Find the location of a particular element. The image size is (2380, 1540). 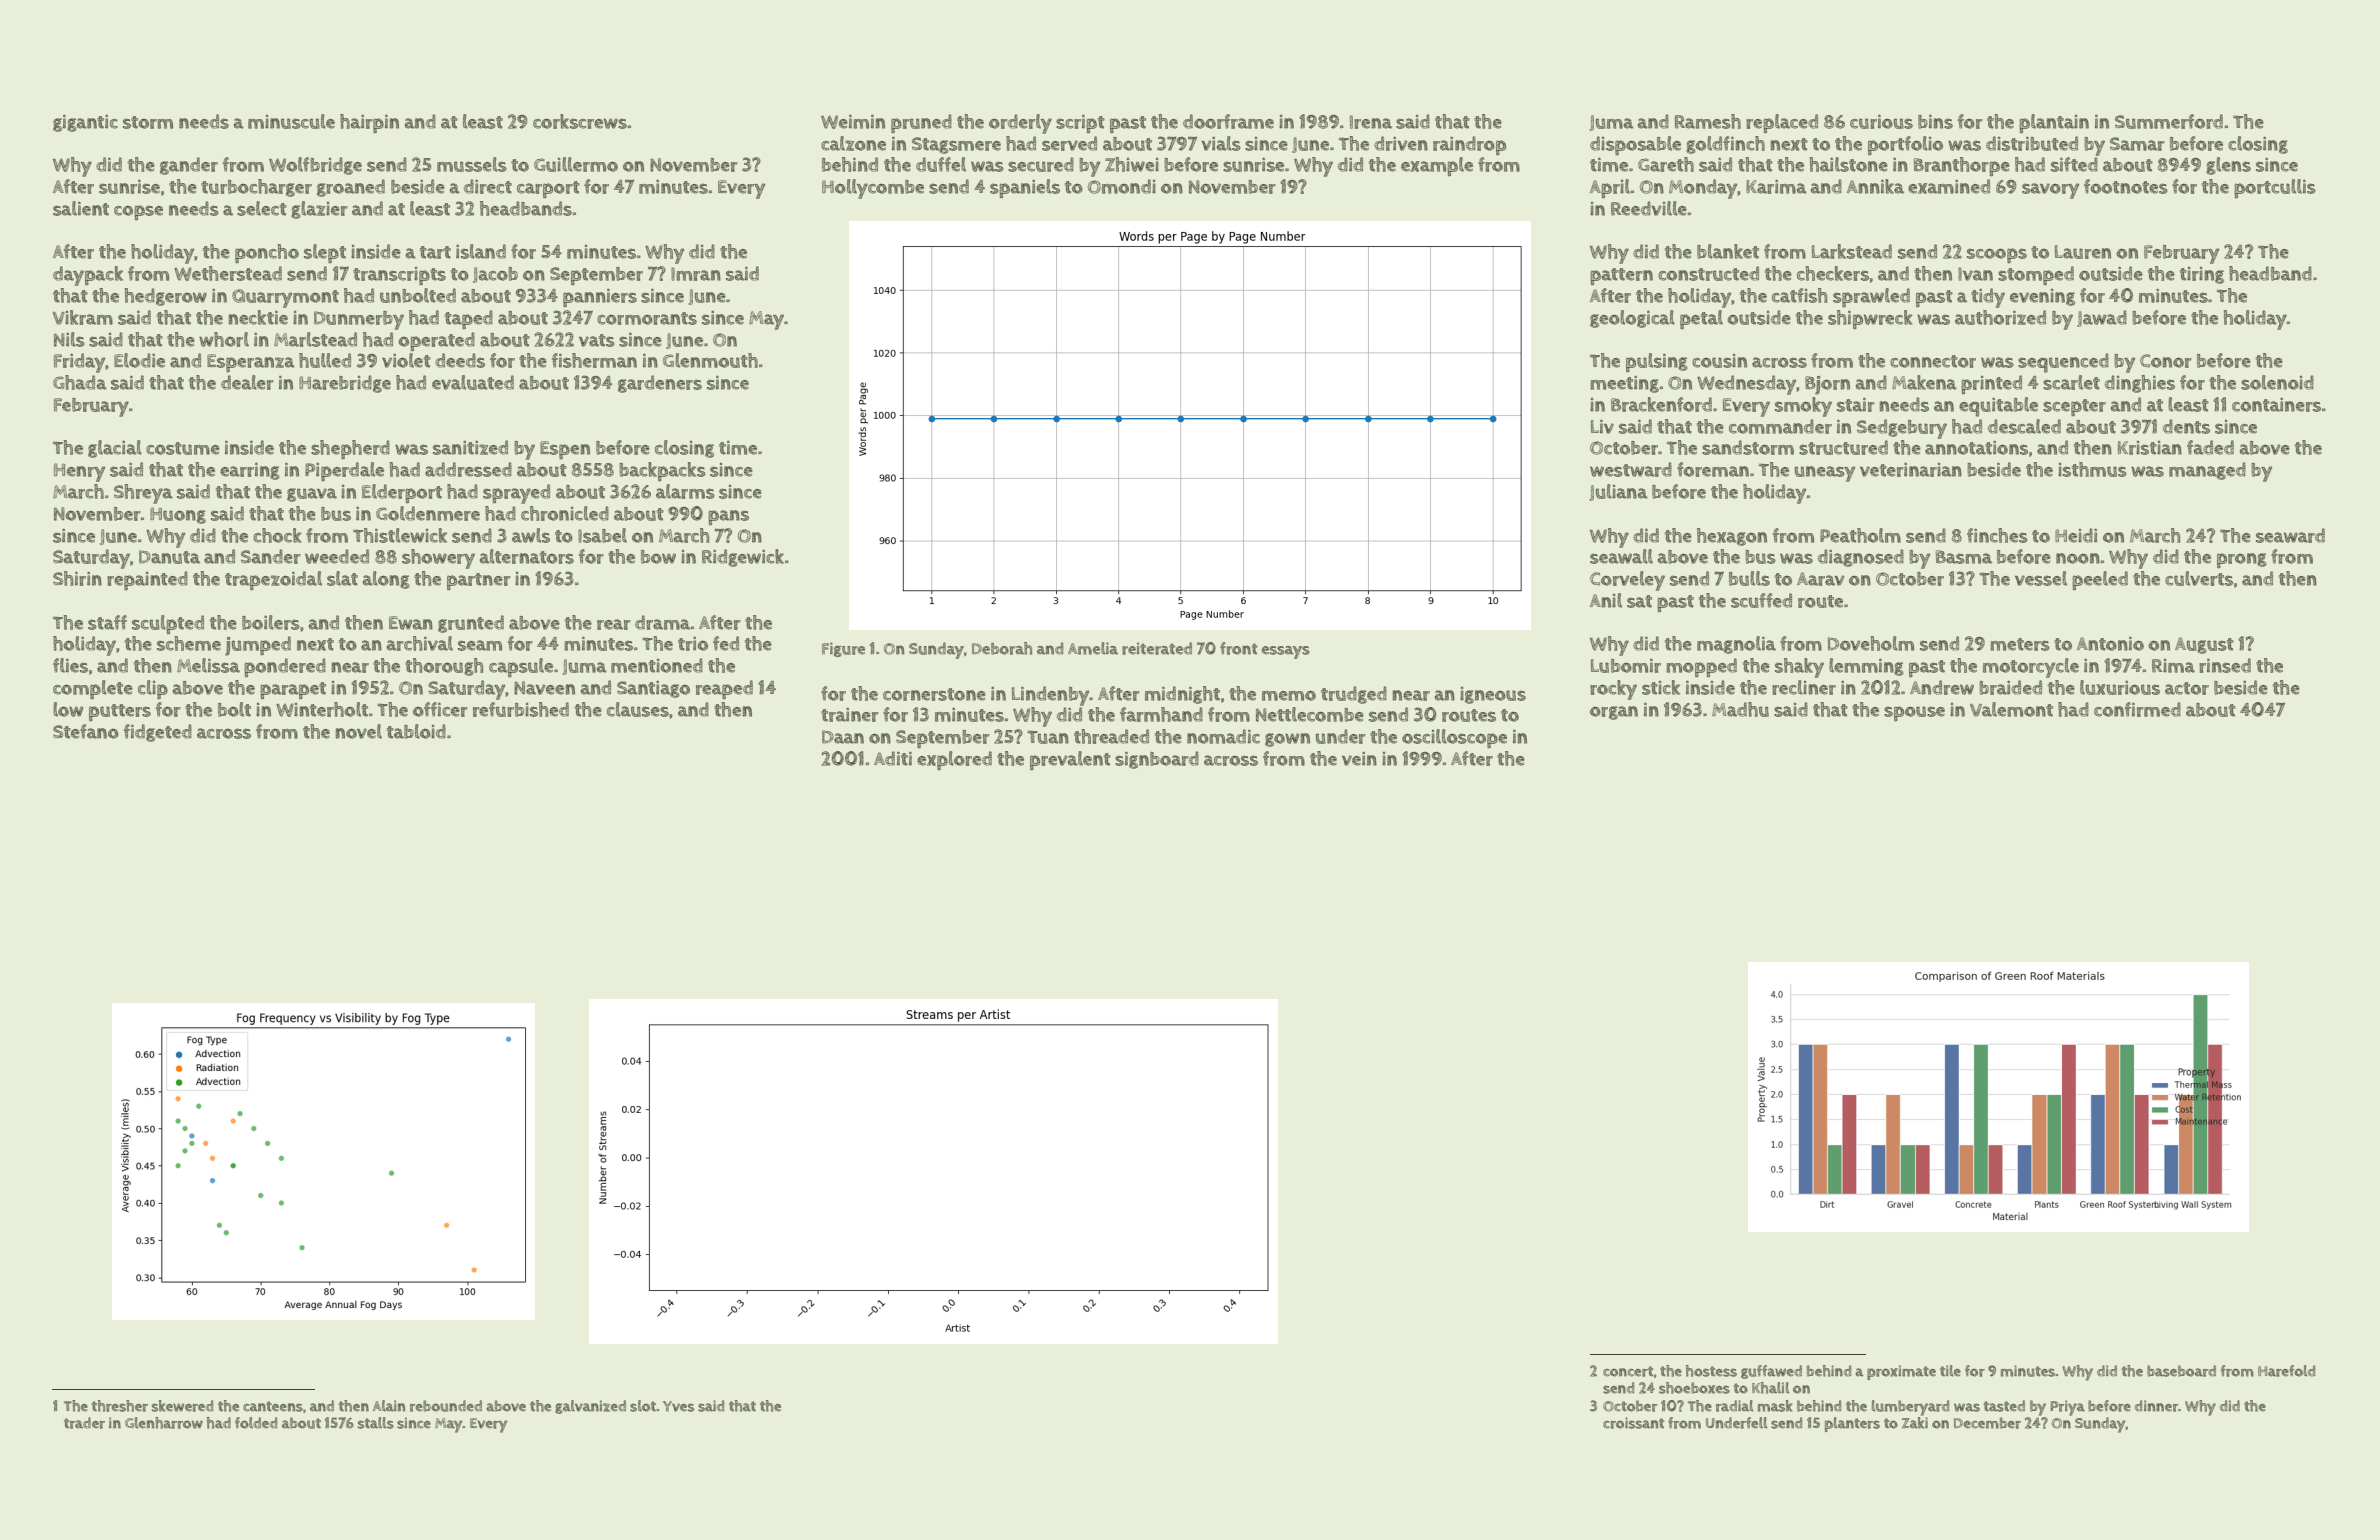

petal is located at coordinates (1701, 320).
